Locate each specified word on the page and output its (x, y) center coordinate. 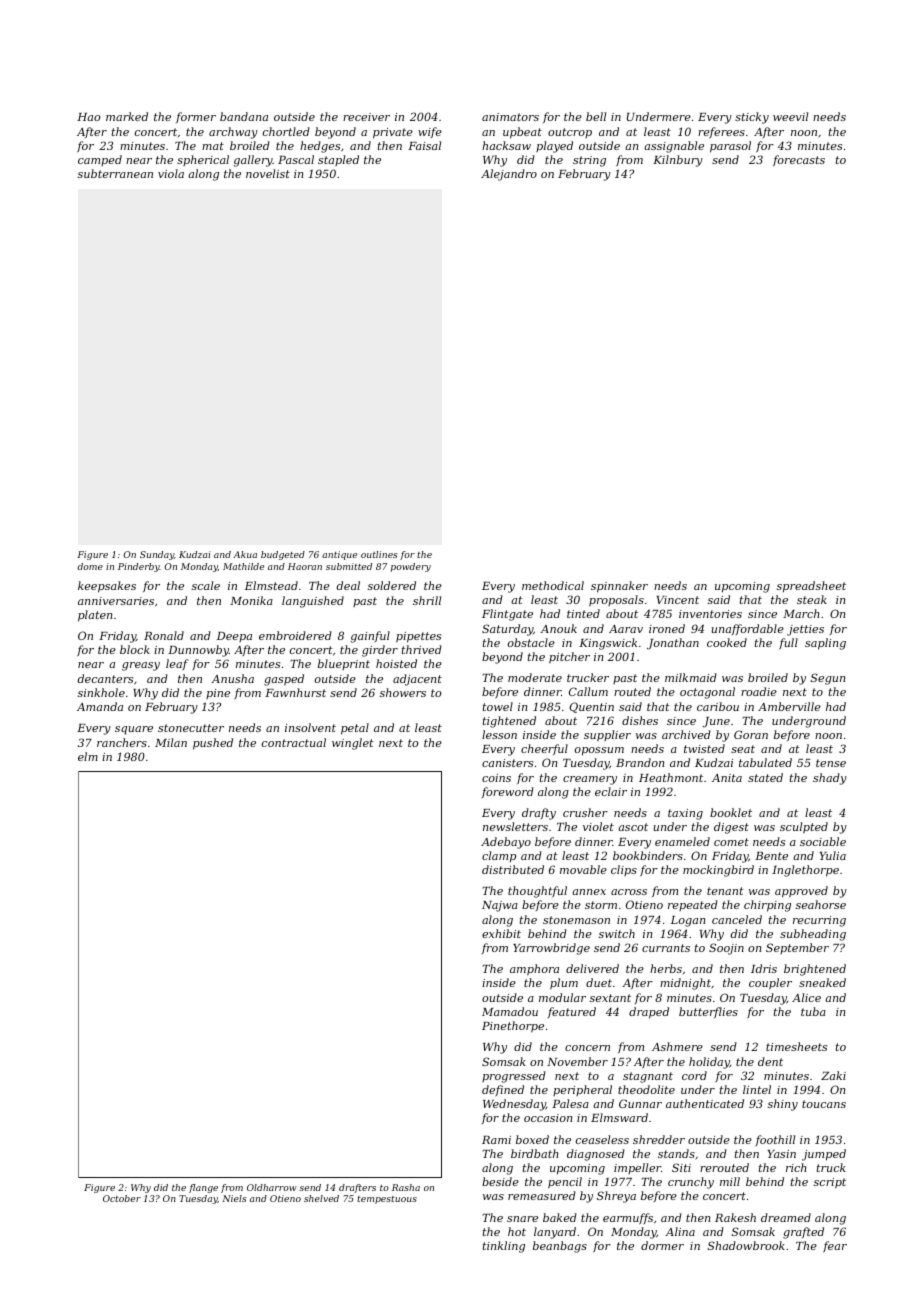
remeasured (542, 1195)
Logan (688, 921)
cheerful (544, 749)
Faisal (424, 145)
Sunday (157, 555)
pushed (213, 744)
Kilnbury (678, 161)
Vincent (678, 600)
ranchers (122, 742)
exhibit (501, 933)
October (122, 1198)
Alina (680, 1231)
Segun (827, 679)
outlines (379, 554)
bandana (244, 116)
